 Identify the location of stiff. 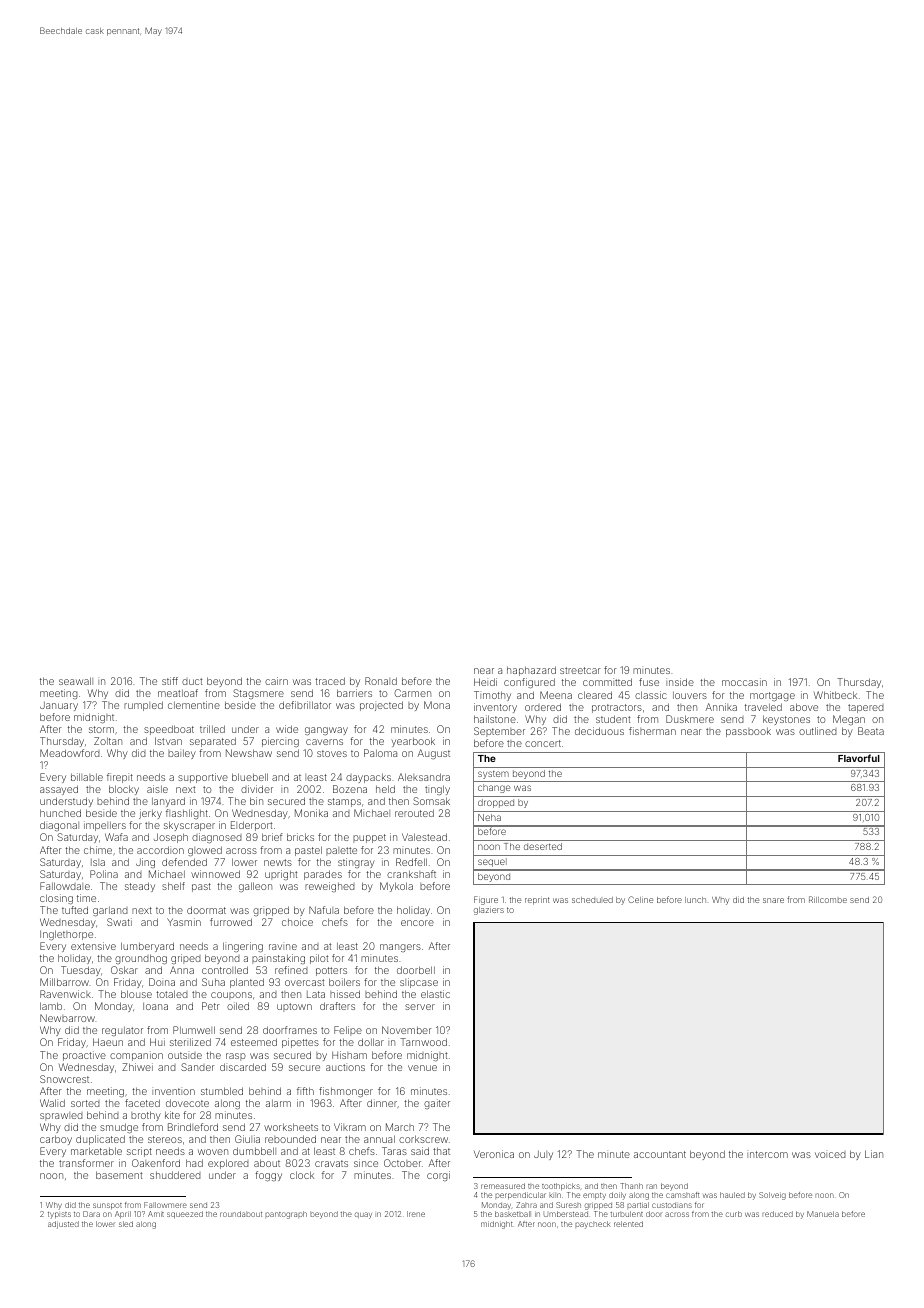
(170, 681).
